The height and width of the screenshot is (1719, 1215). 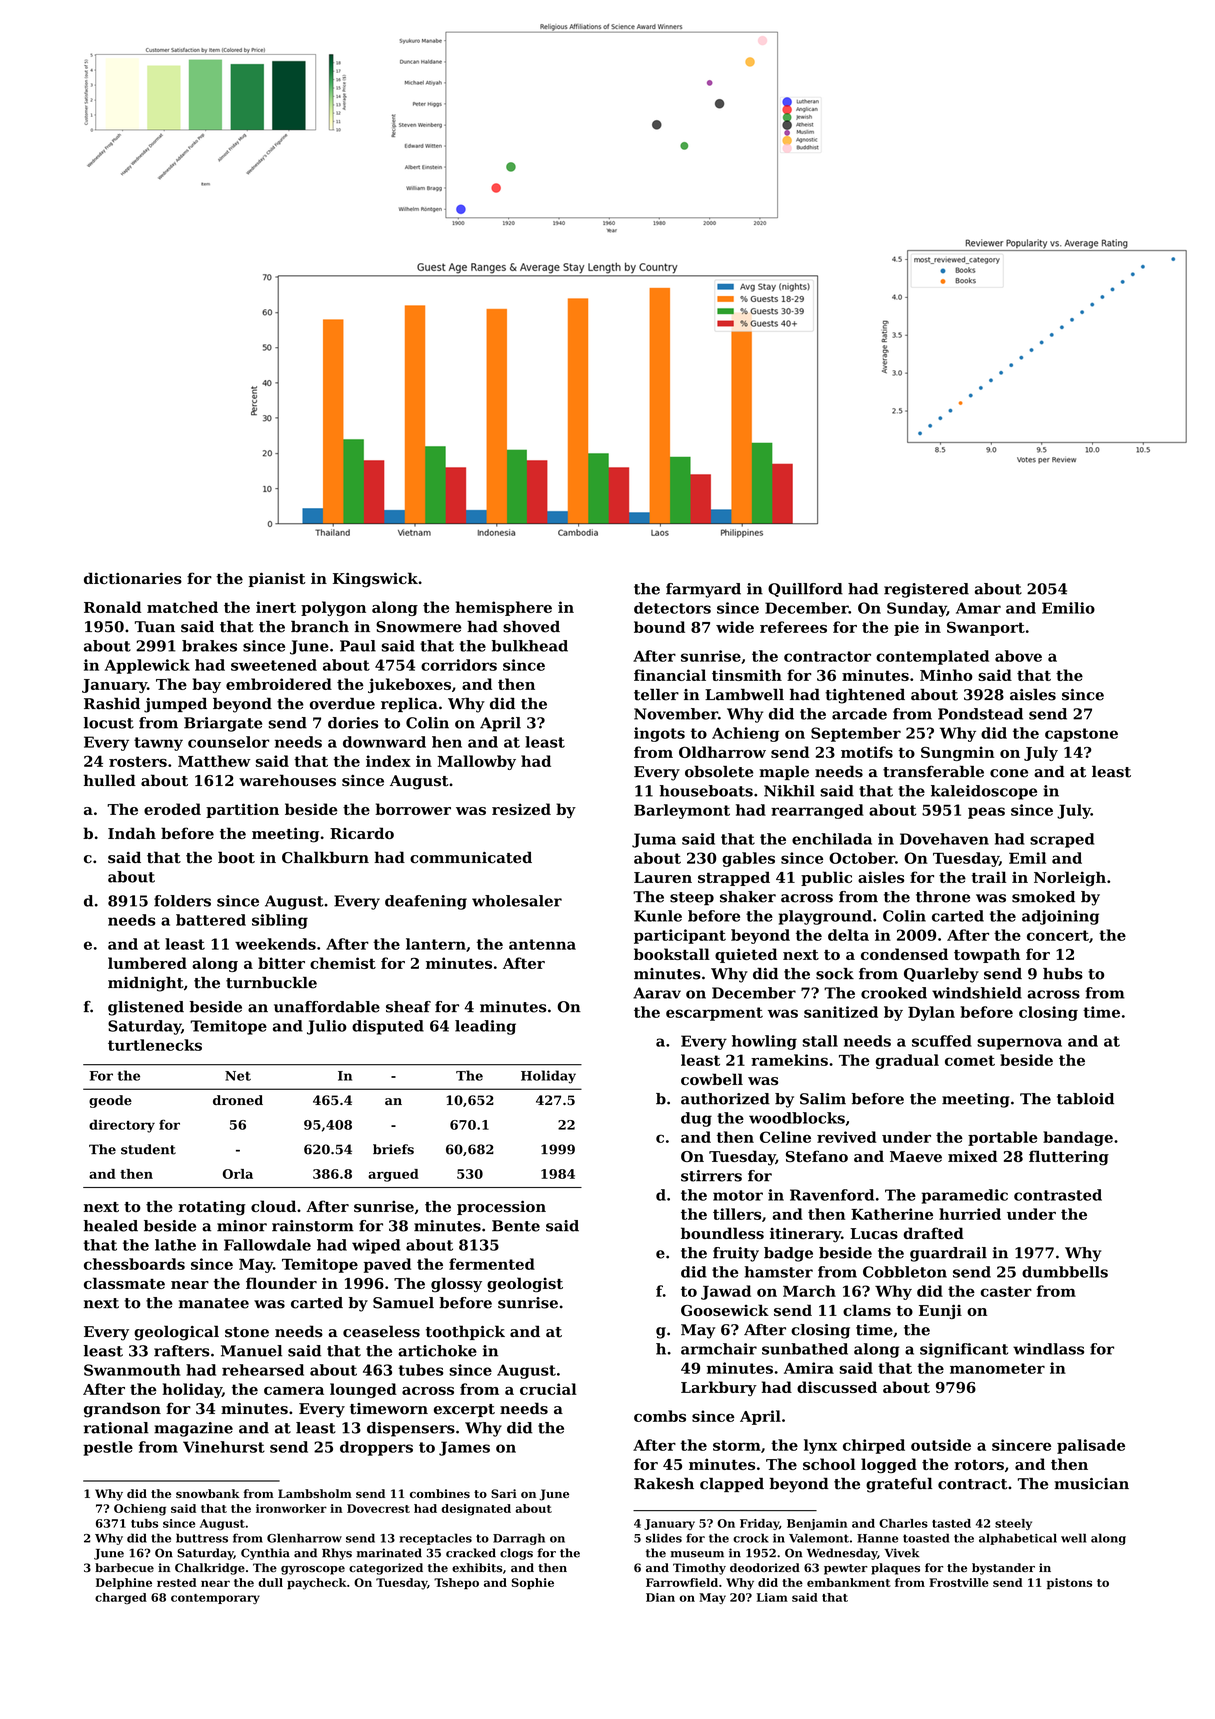 What do you see at coordinates (980, 714) in the screenshot?
I see `Pondstead` at bounding box center [980, 714].
